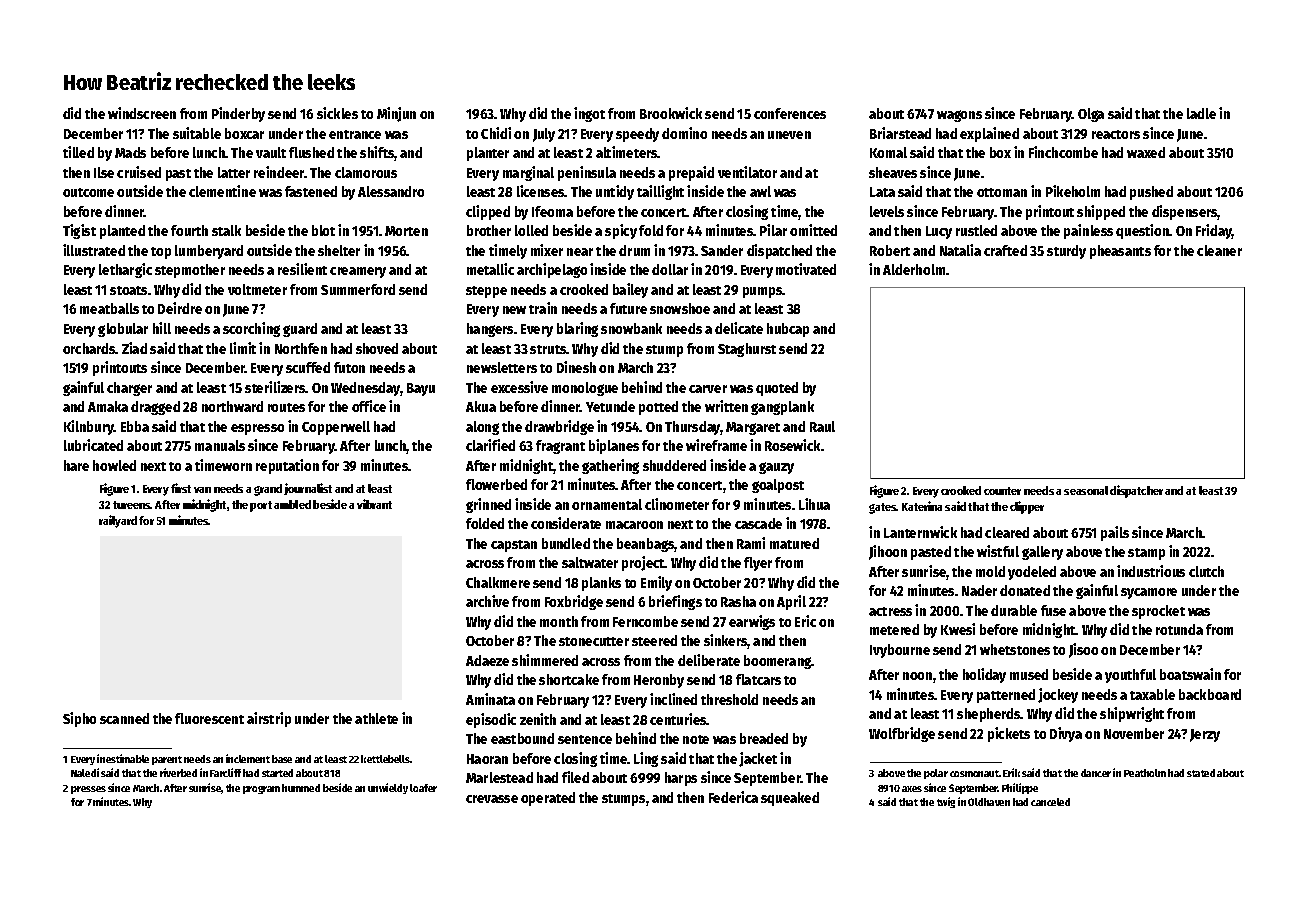 Image resolution: width=1308 pixels, height=924 pixels. I want to click on snowbank, so click(631, 328).
